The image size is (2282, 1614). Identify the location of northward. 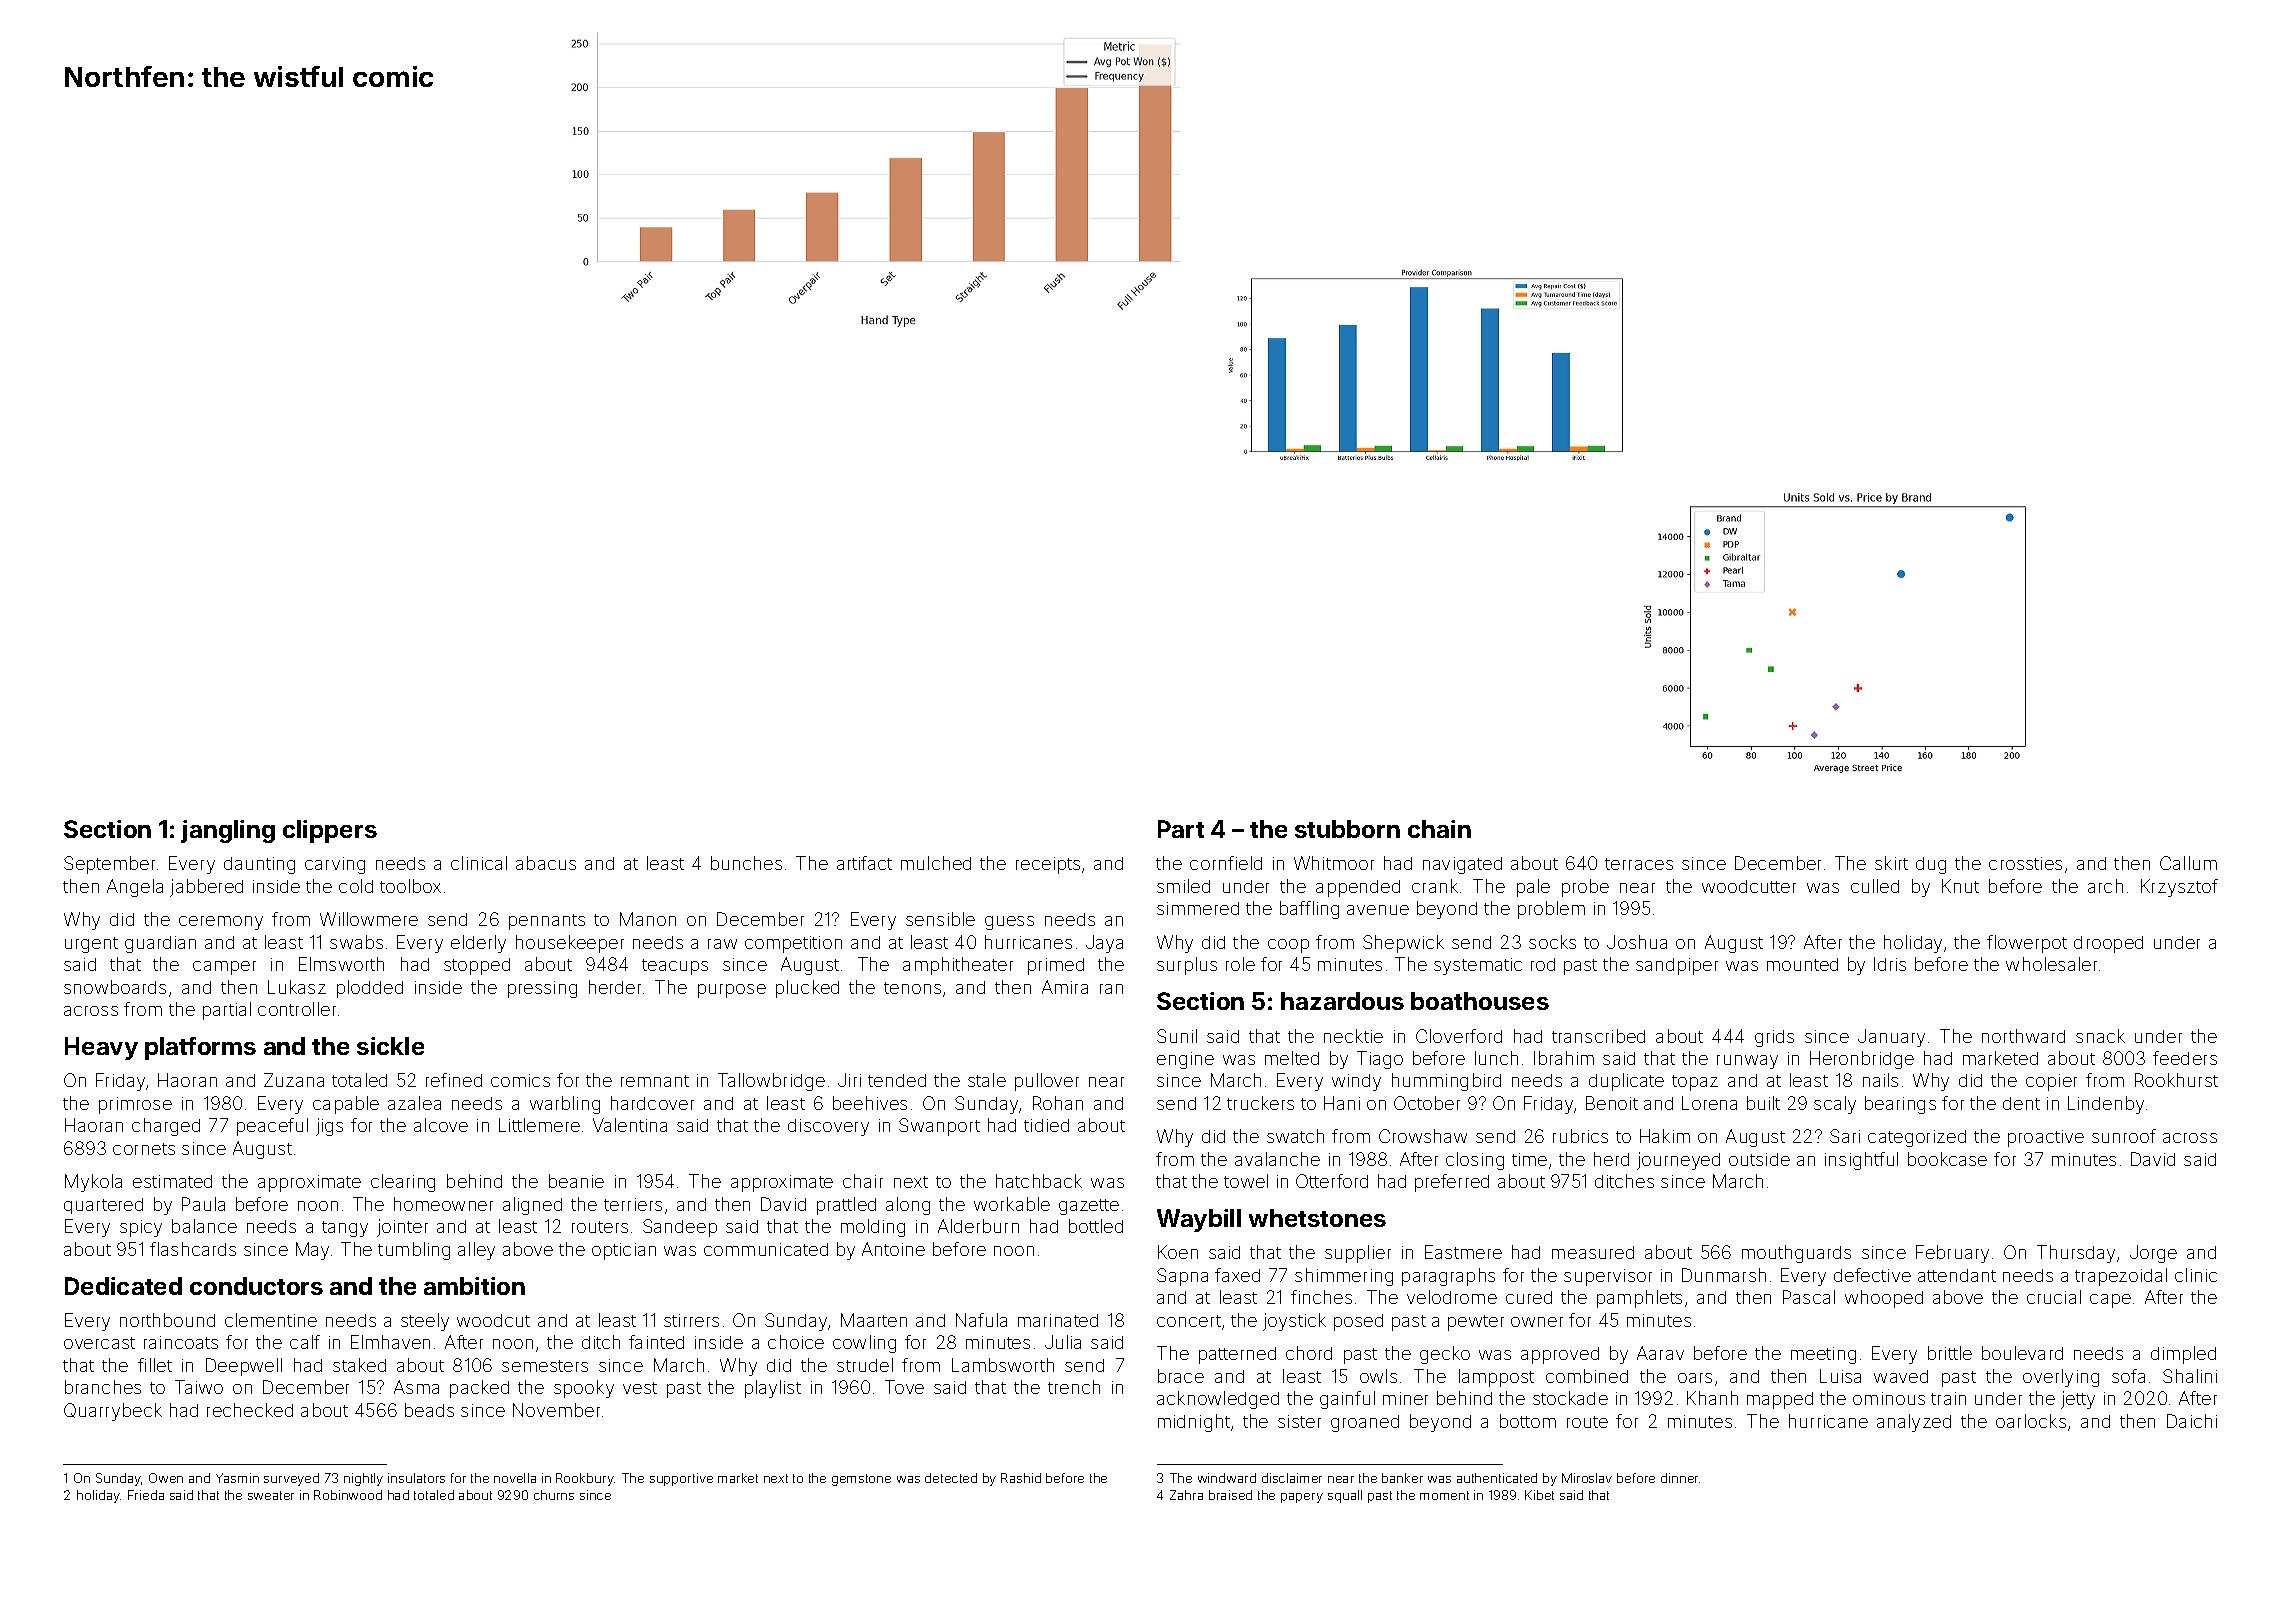
(2023, 1036).
